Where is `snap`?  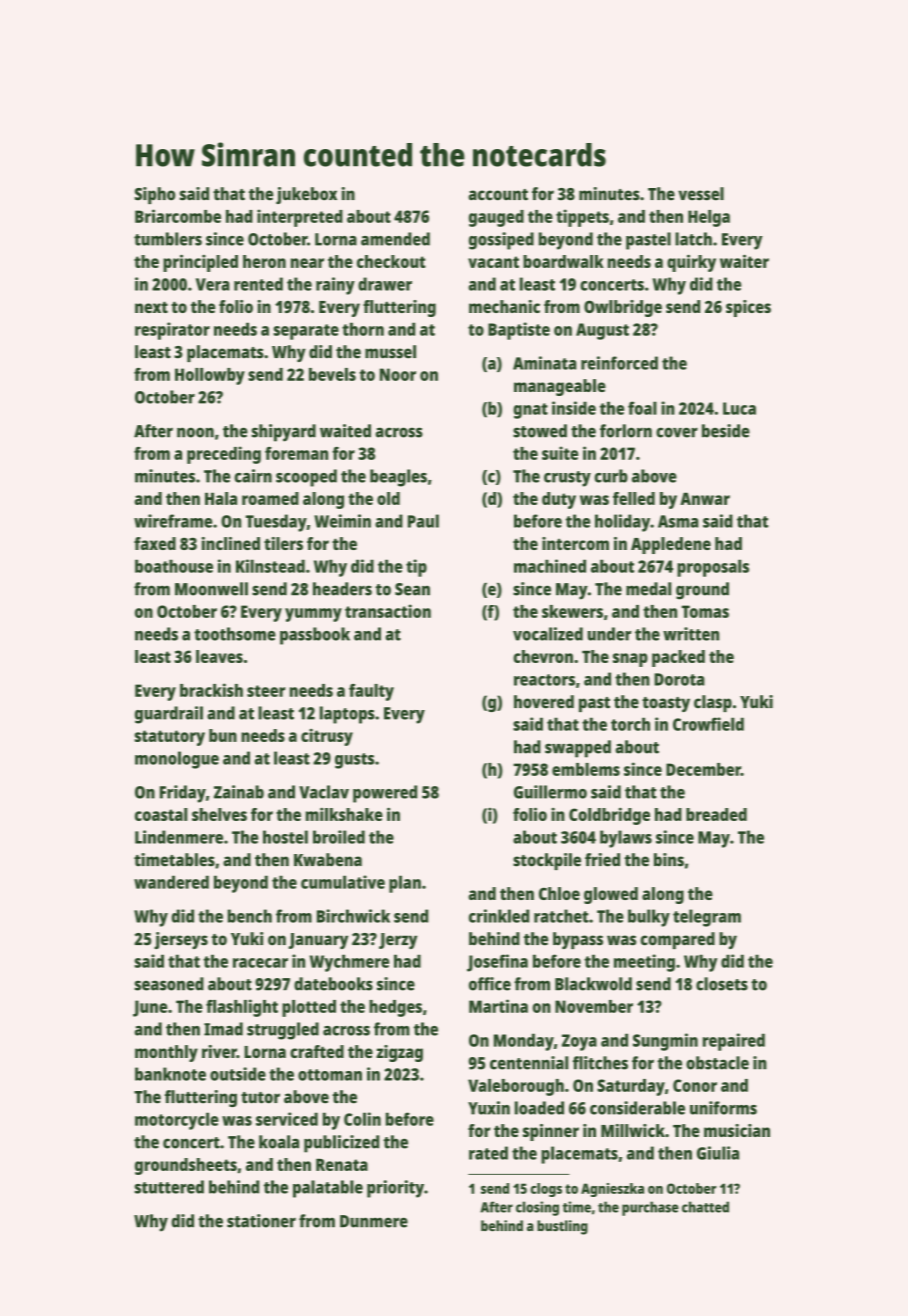
snap is located at coordinates (630, 660).
